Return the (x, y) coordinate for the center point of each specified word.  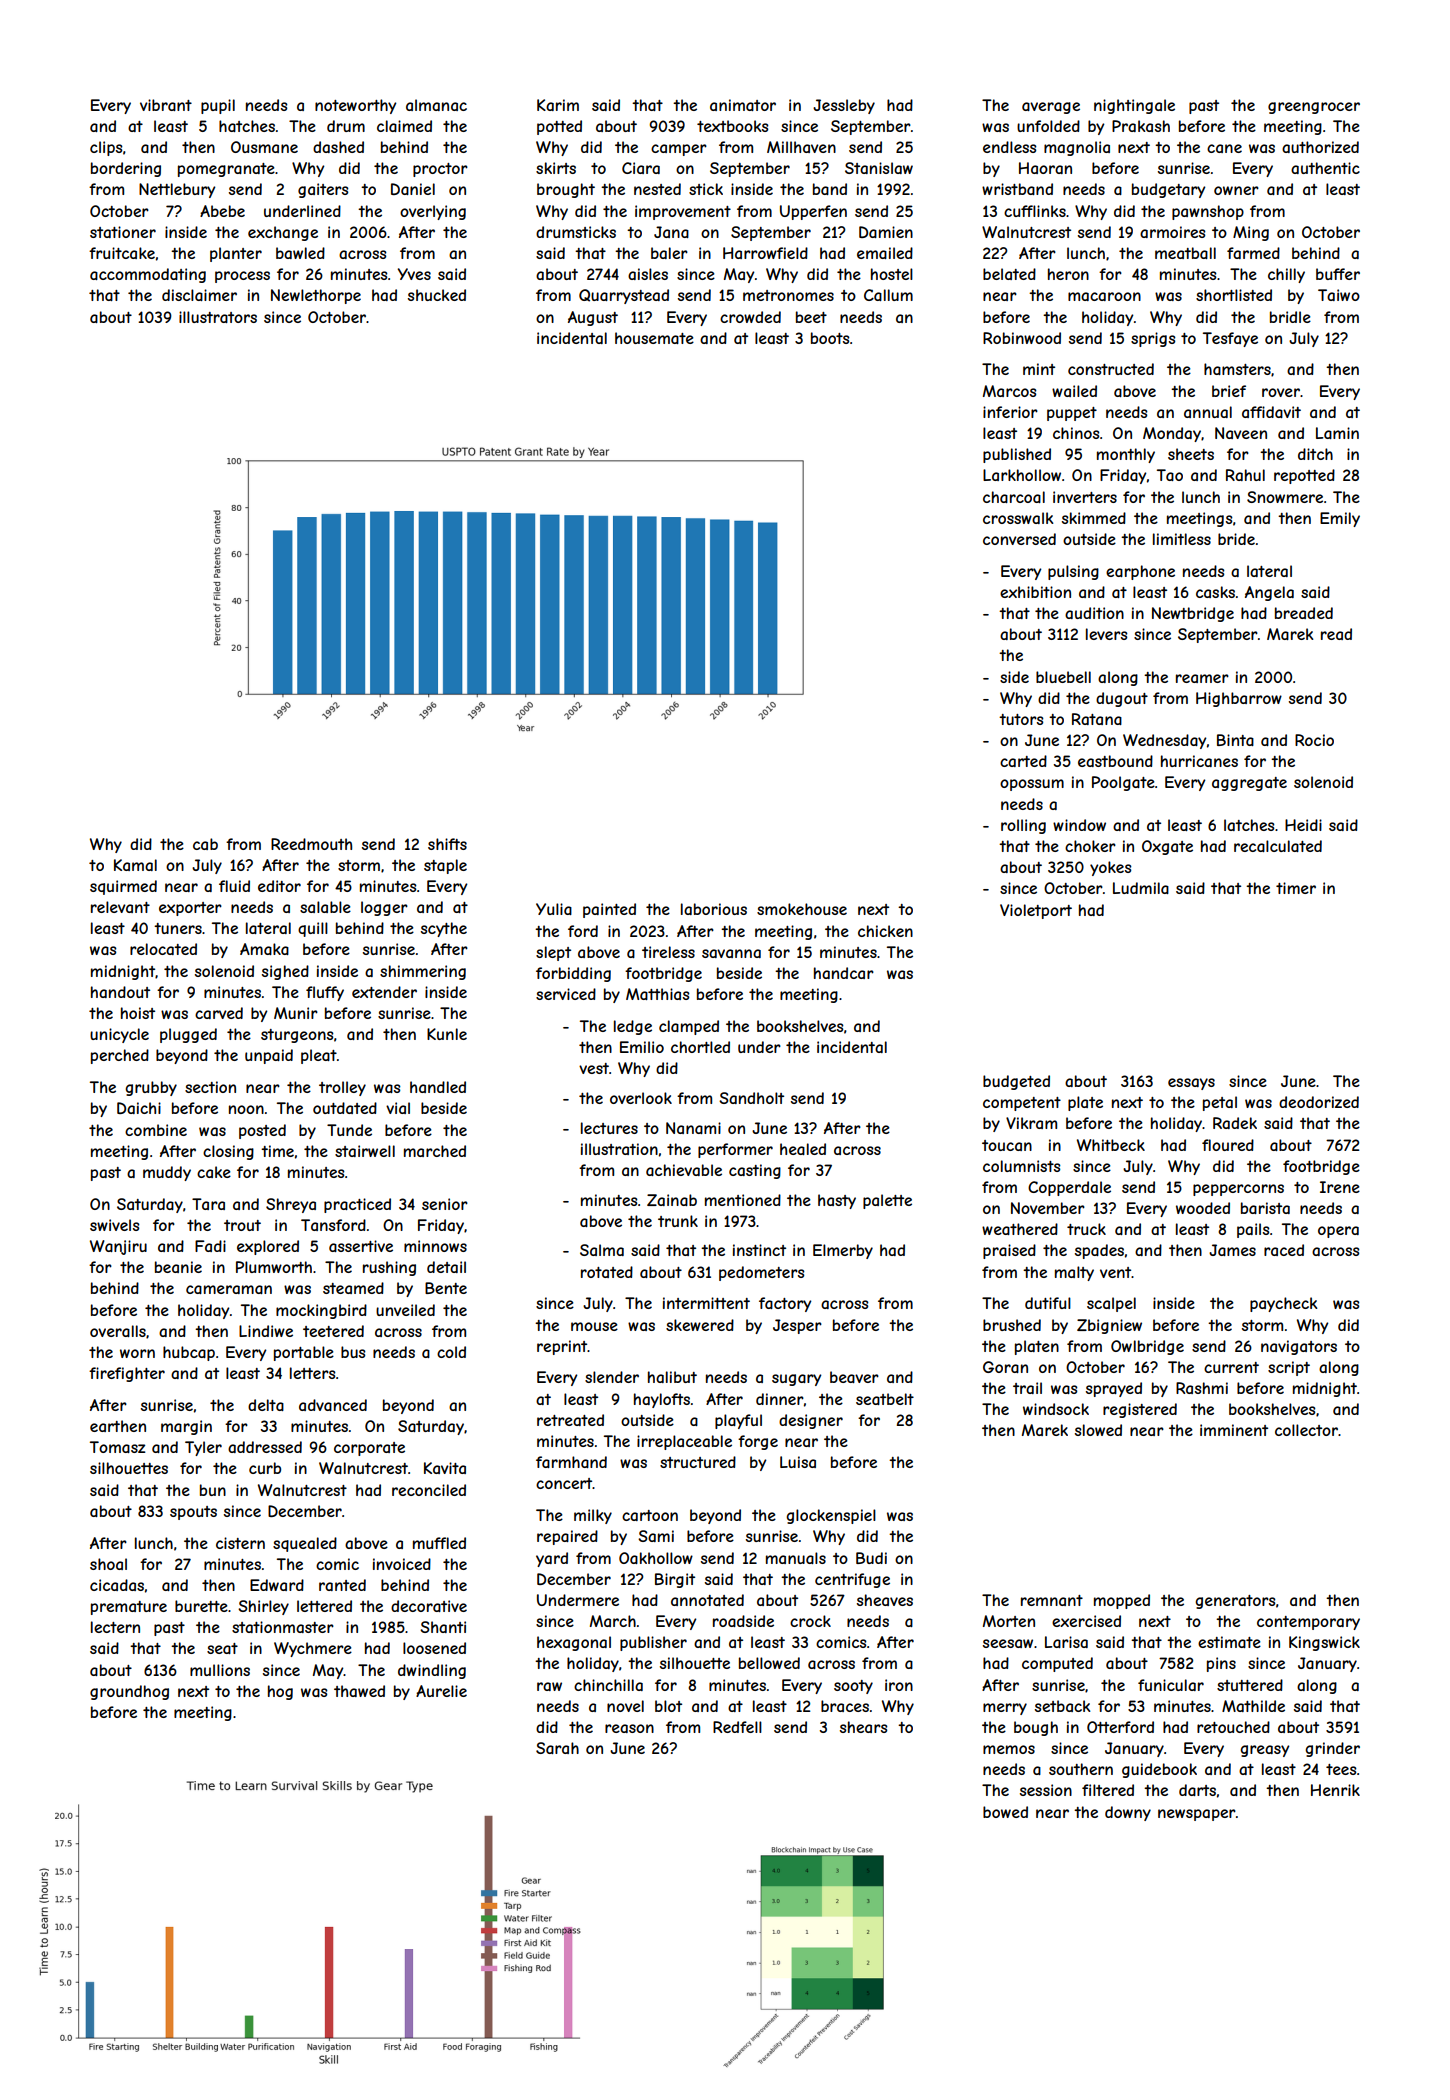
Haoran (1045, 168)
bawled (300, 253)
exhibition (1035, 592)
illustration (619, 1149)
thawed (359, 1691)
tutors (1021, 719)
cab (205, 844)
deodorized (1319, 1102)
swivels (115, 1225)
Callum (888, 295)
